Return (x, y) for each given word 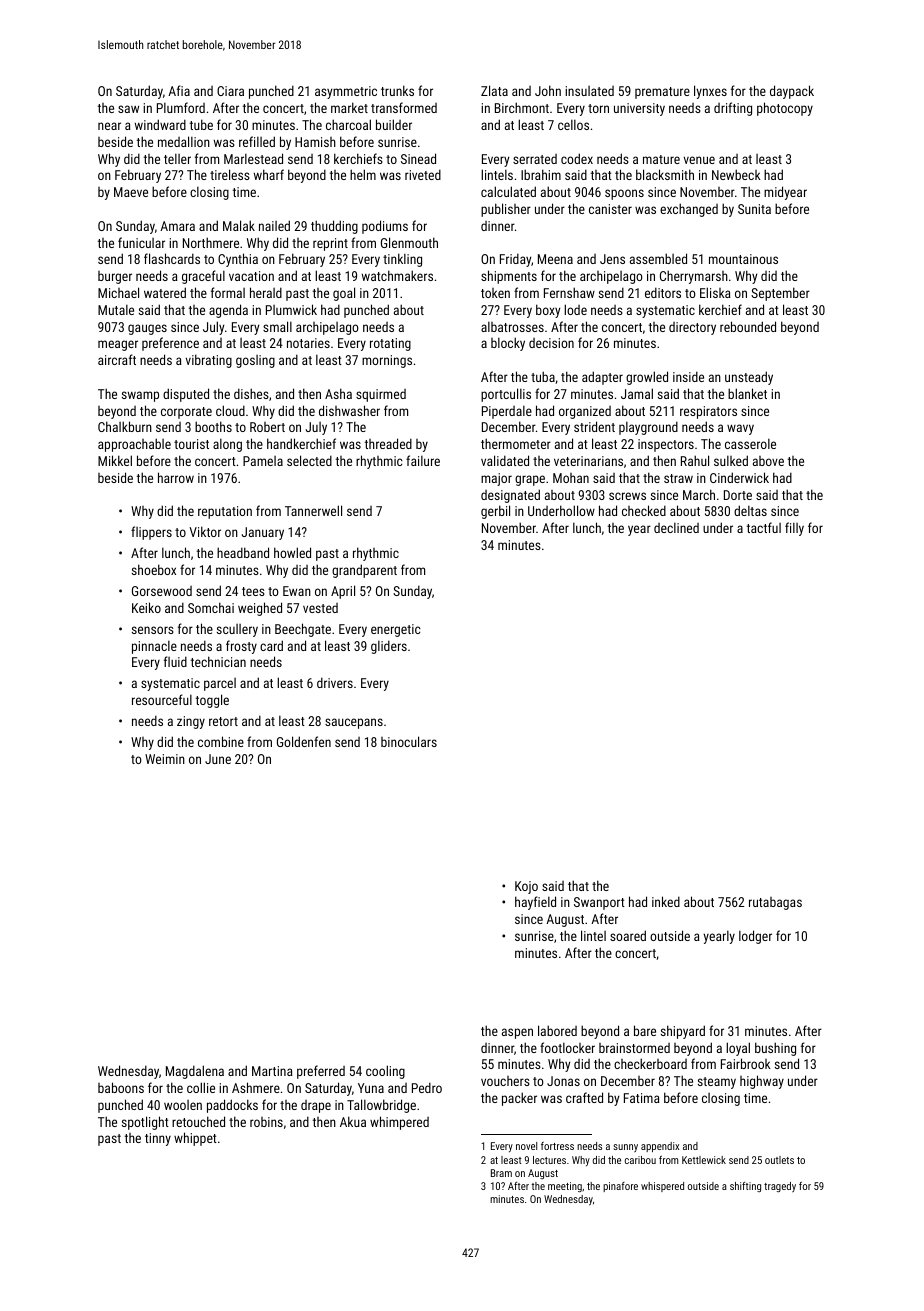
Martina (272, 1071)
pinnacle (154, 647)
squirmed (381, 395)
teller (177, 158)
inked (666, 901)
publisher (506, 210)
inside (688, 376)
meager (118, 345)
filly (794, 529)
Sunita (754, 209)
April (343, 592)
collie (201, 1087)
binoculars (409, 741)
